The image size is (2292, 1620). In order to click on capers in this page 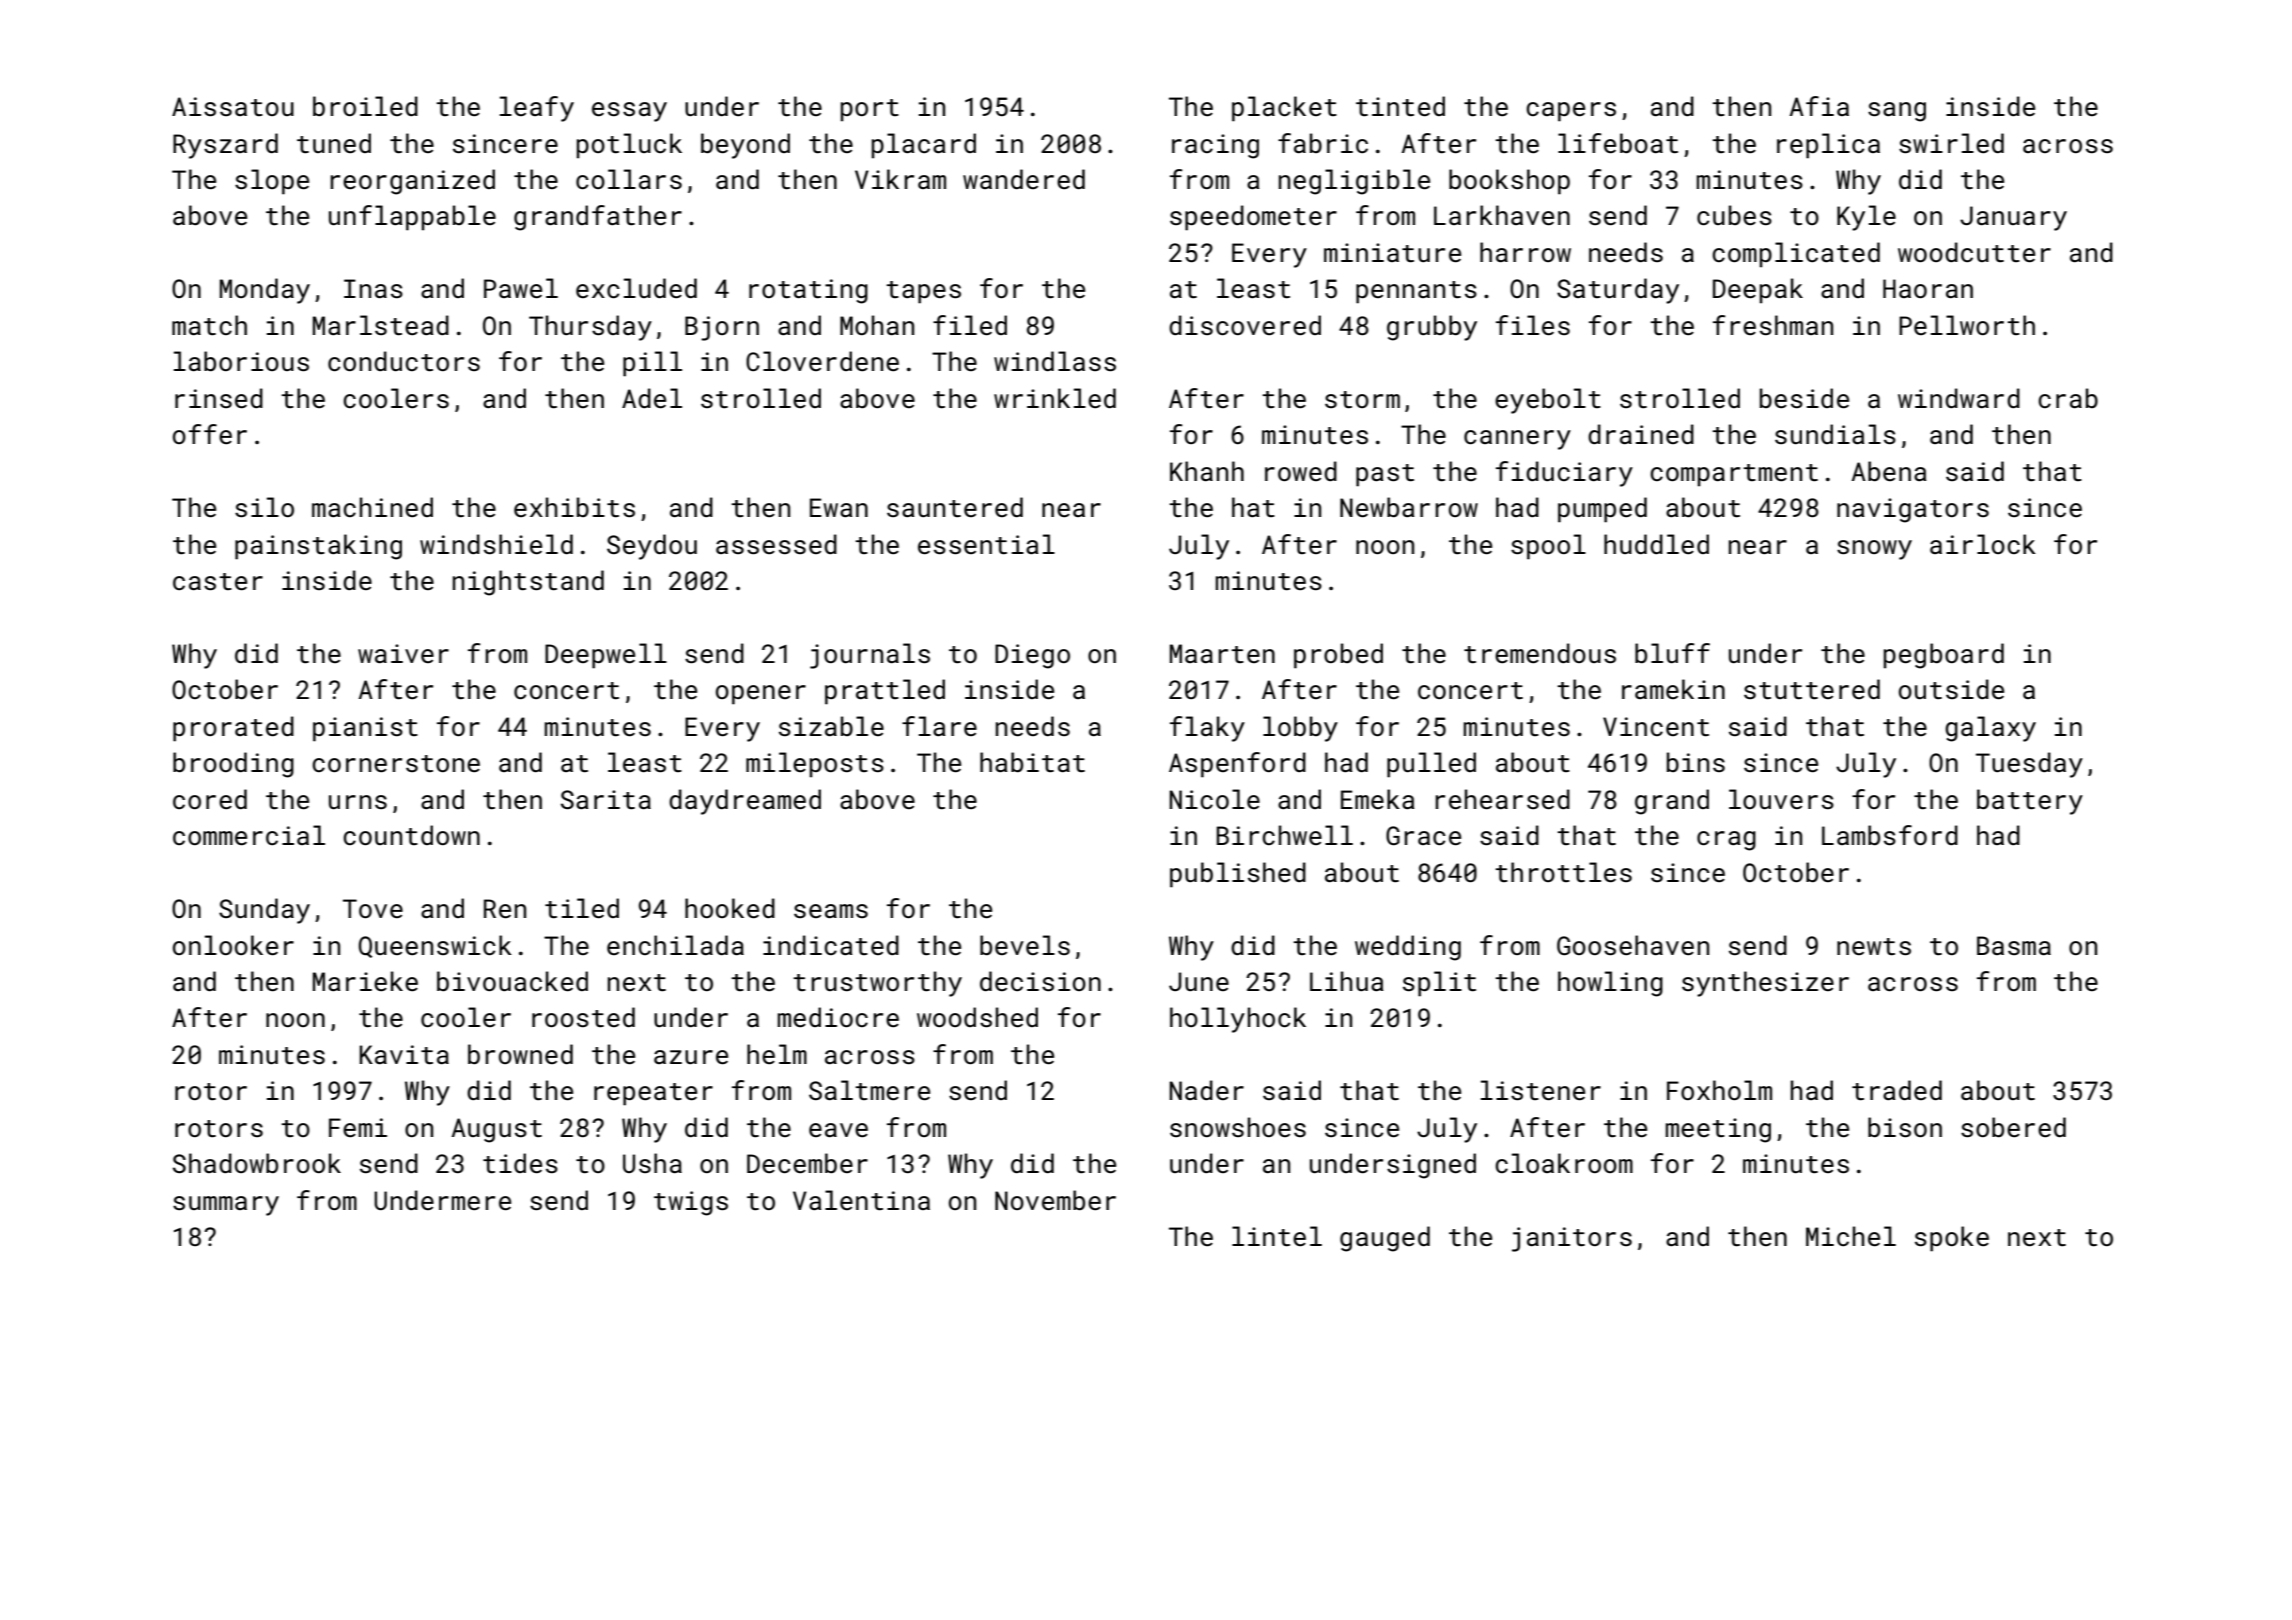, I will do `click(1571, 112)`.
